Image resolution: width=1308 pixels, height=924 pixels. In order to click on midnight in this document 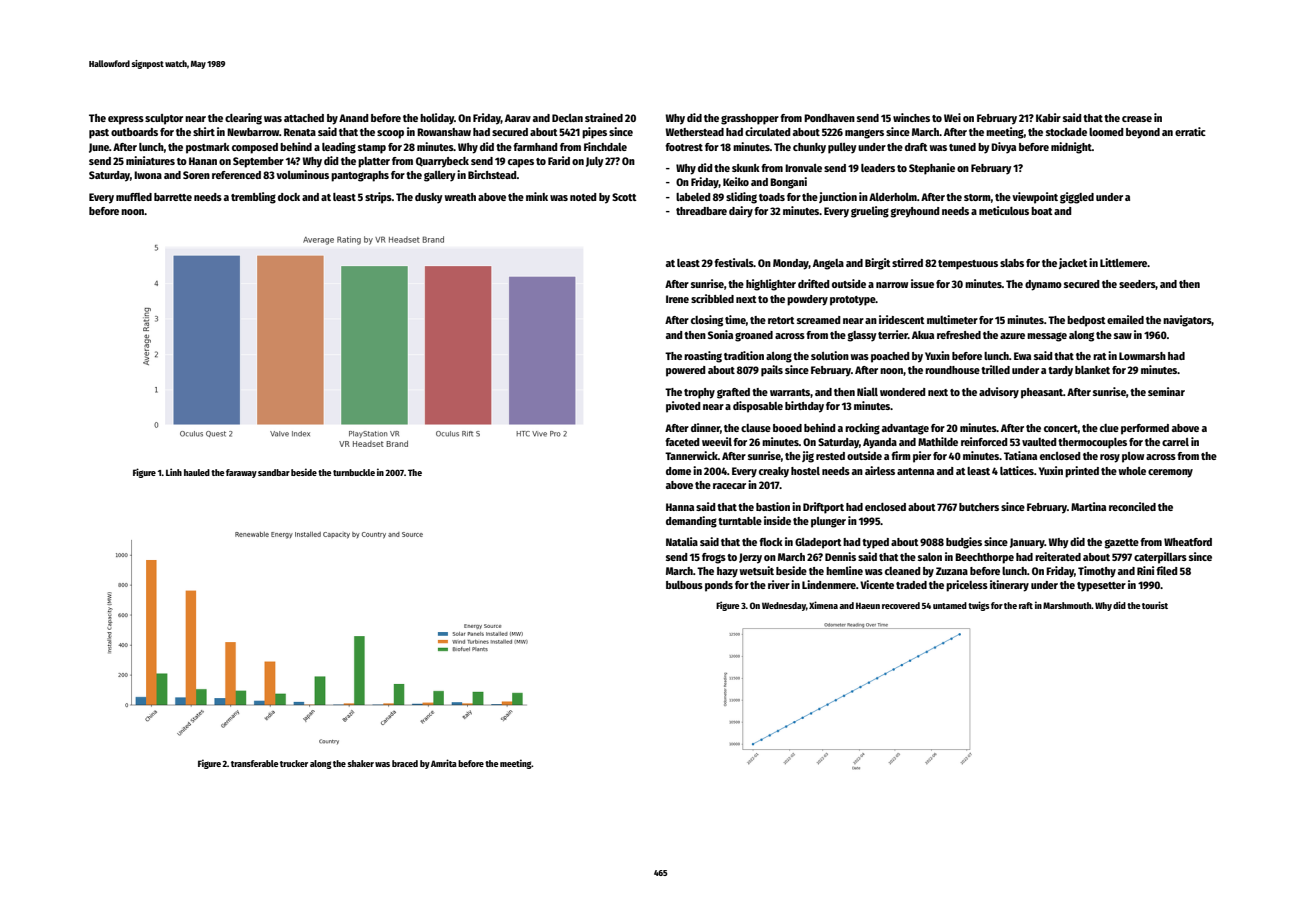, I will do `click(1071, 148)`.
